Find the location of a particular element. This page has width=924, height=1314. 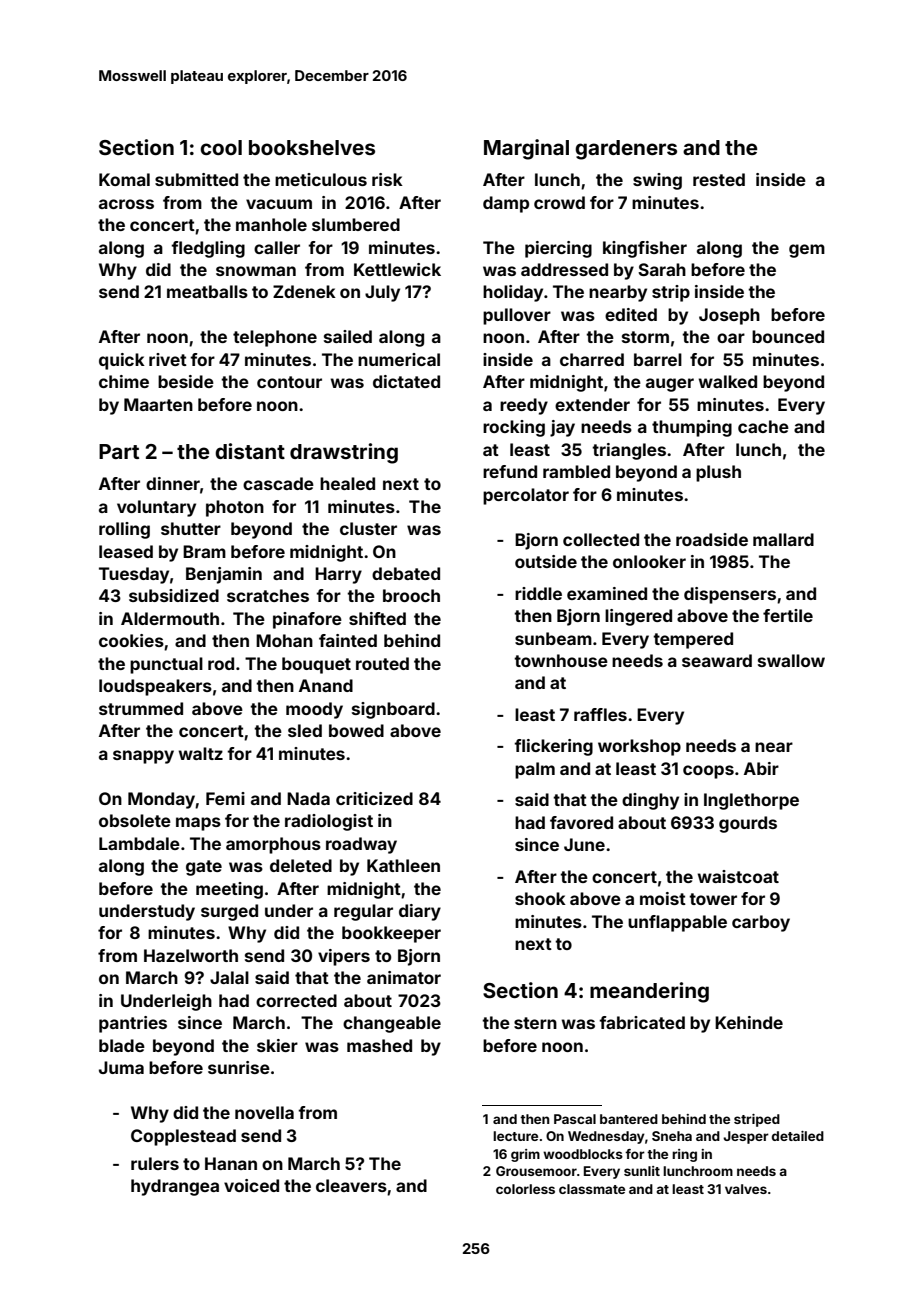

cascade is located at coordinates (278, 483).
